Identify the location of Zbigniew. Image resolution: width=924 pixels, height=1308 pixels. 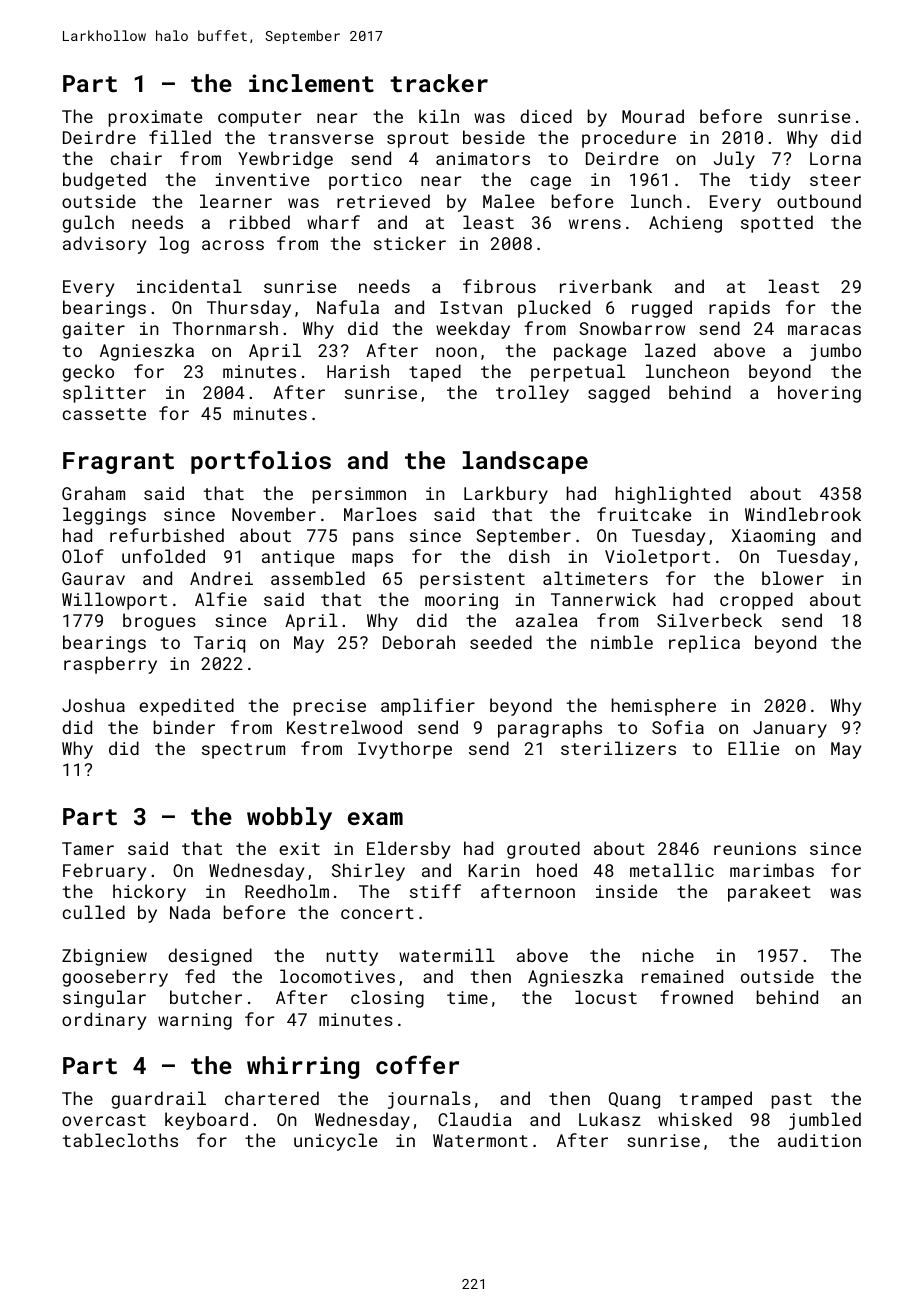
(104, 957).
